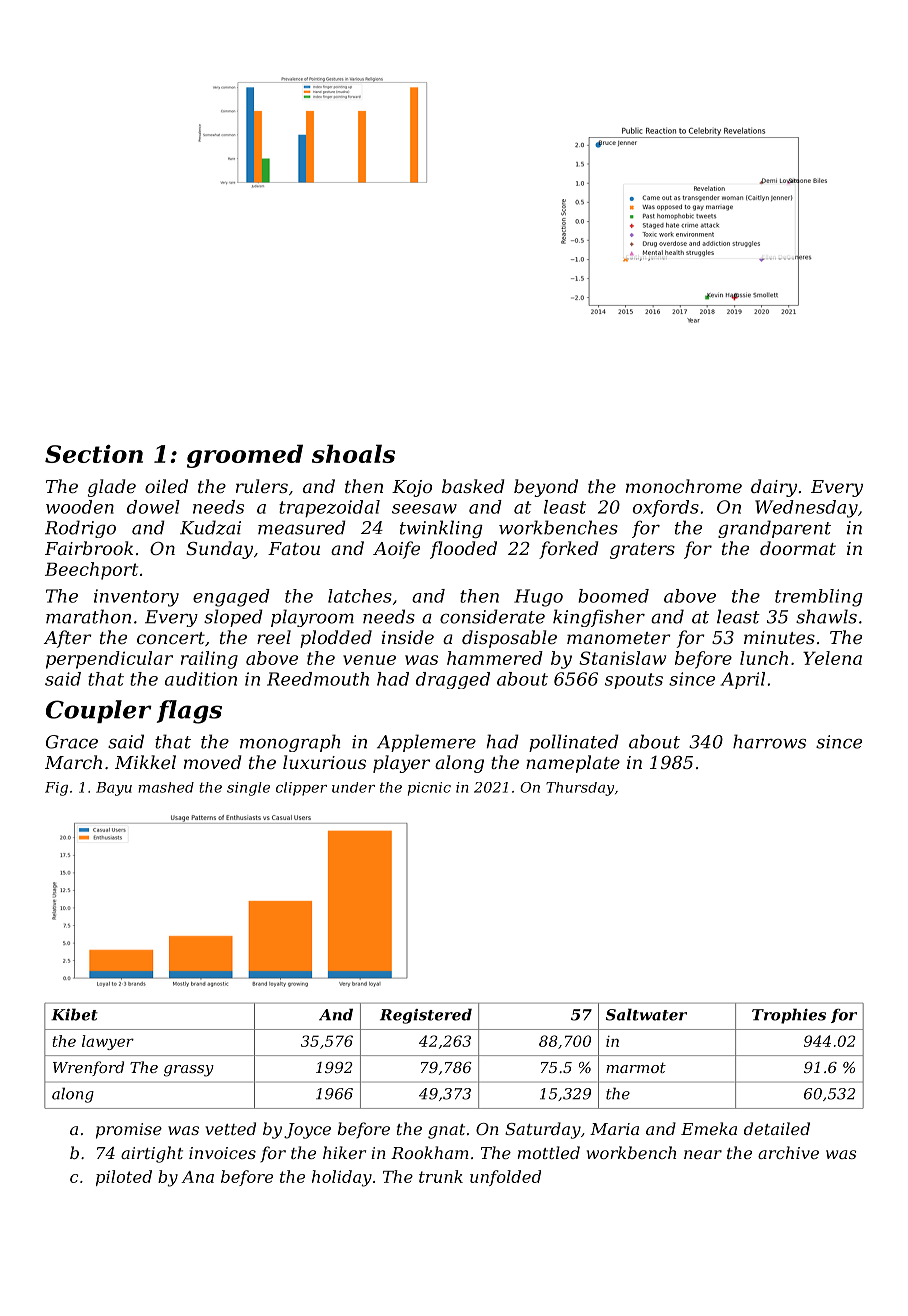 The width and height of the document is (908, 1316). What do you see at coordinates (124, 1178) in the document?
I see `piloted` at bounding box center [124, 1178].
